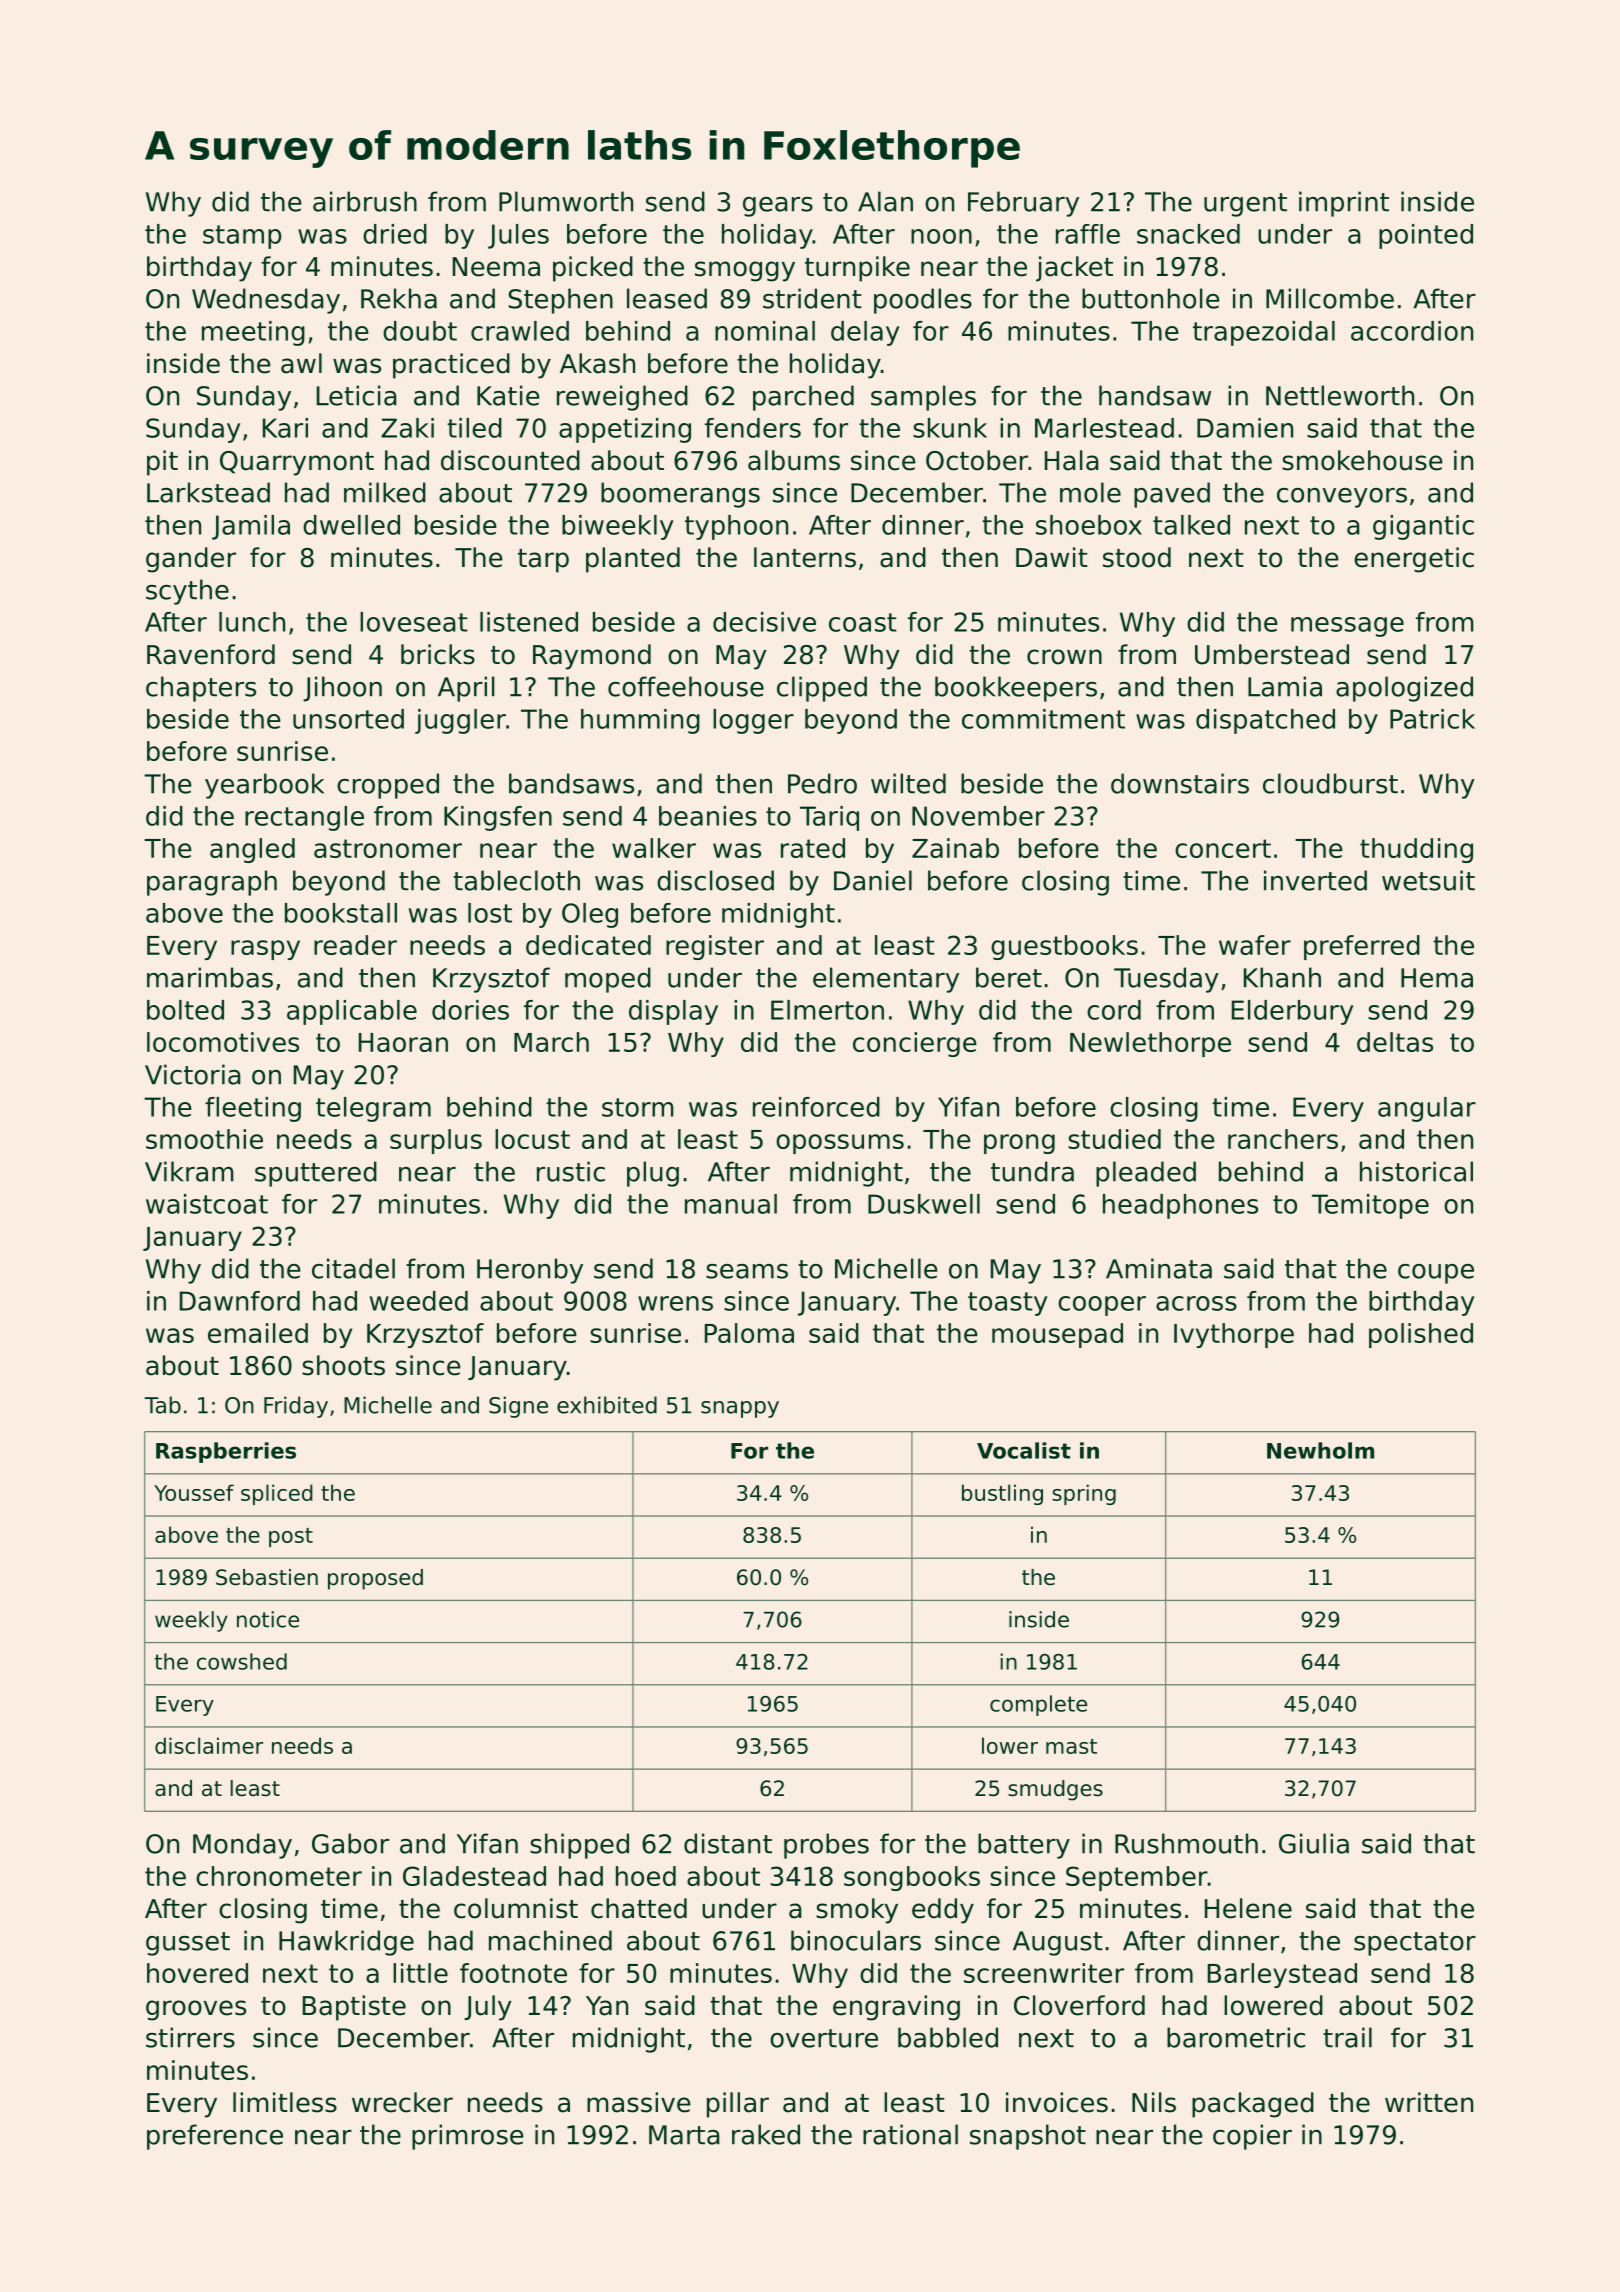 This screenshot has width=1620, height=2292. I want to click on appetizing, so click(625, 430).
